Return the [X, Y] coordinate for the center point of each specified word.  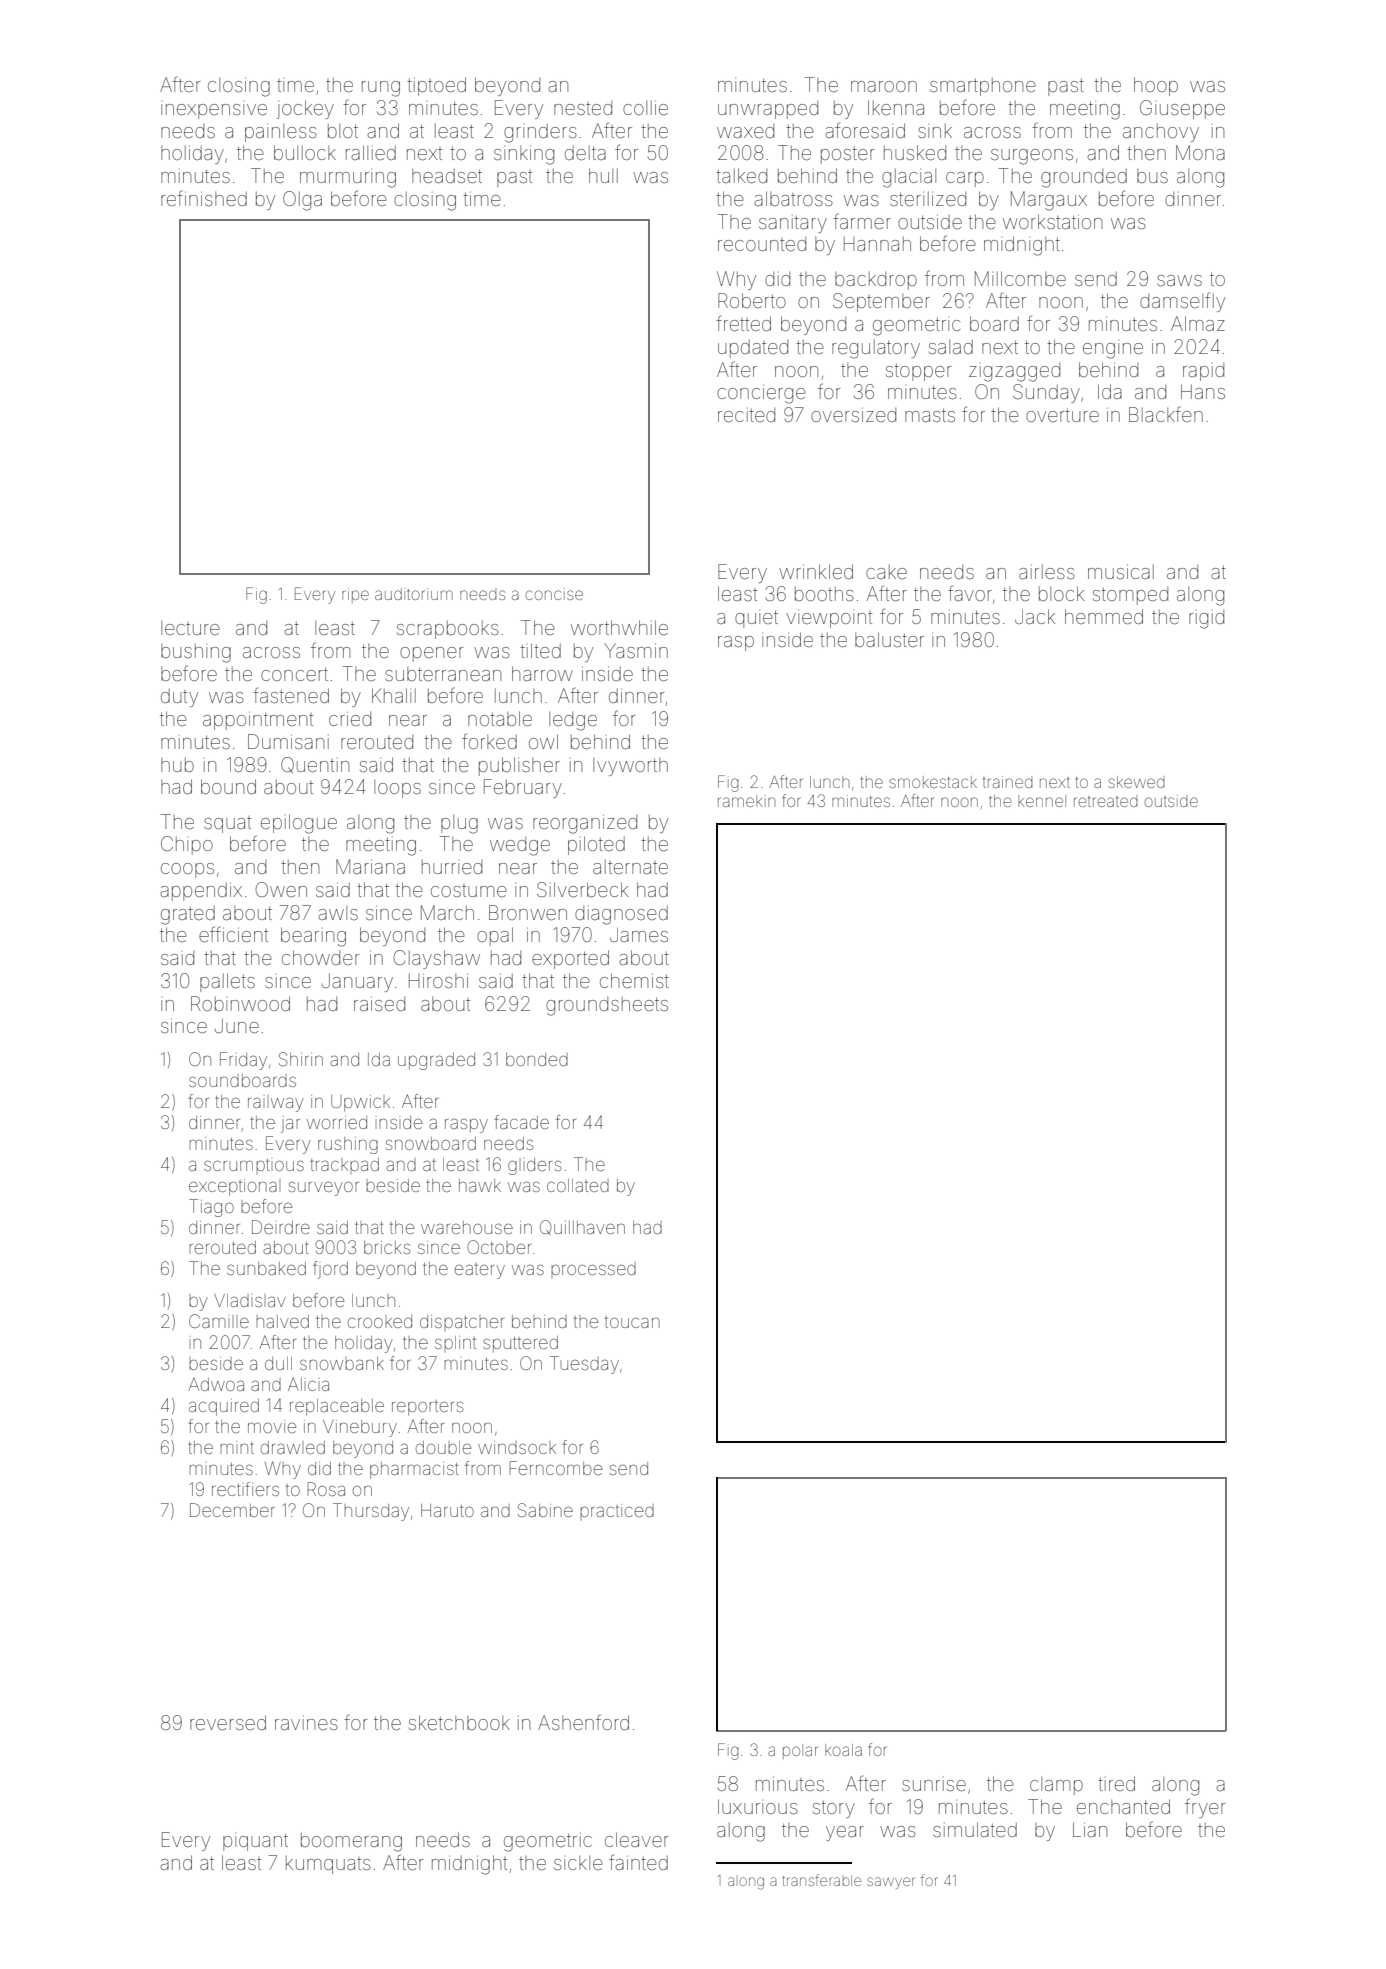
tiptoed [436, 86]
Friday [243, 1061]
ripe [355, 595]
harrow [542, 673]
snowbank [342, 1363]
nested [583, 108]
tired [1116, 1783]
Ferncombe [555, 1468]
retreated [1106, 802]
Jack [1035, 616]
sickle [578, 1863]
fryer [1205, 1808]
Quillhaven [582, 1227]
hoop [1156, 86]
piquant [255, 1842]
